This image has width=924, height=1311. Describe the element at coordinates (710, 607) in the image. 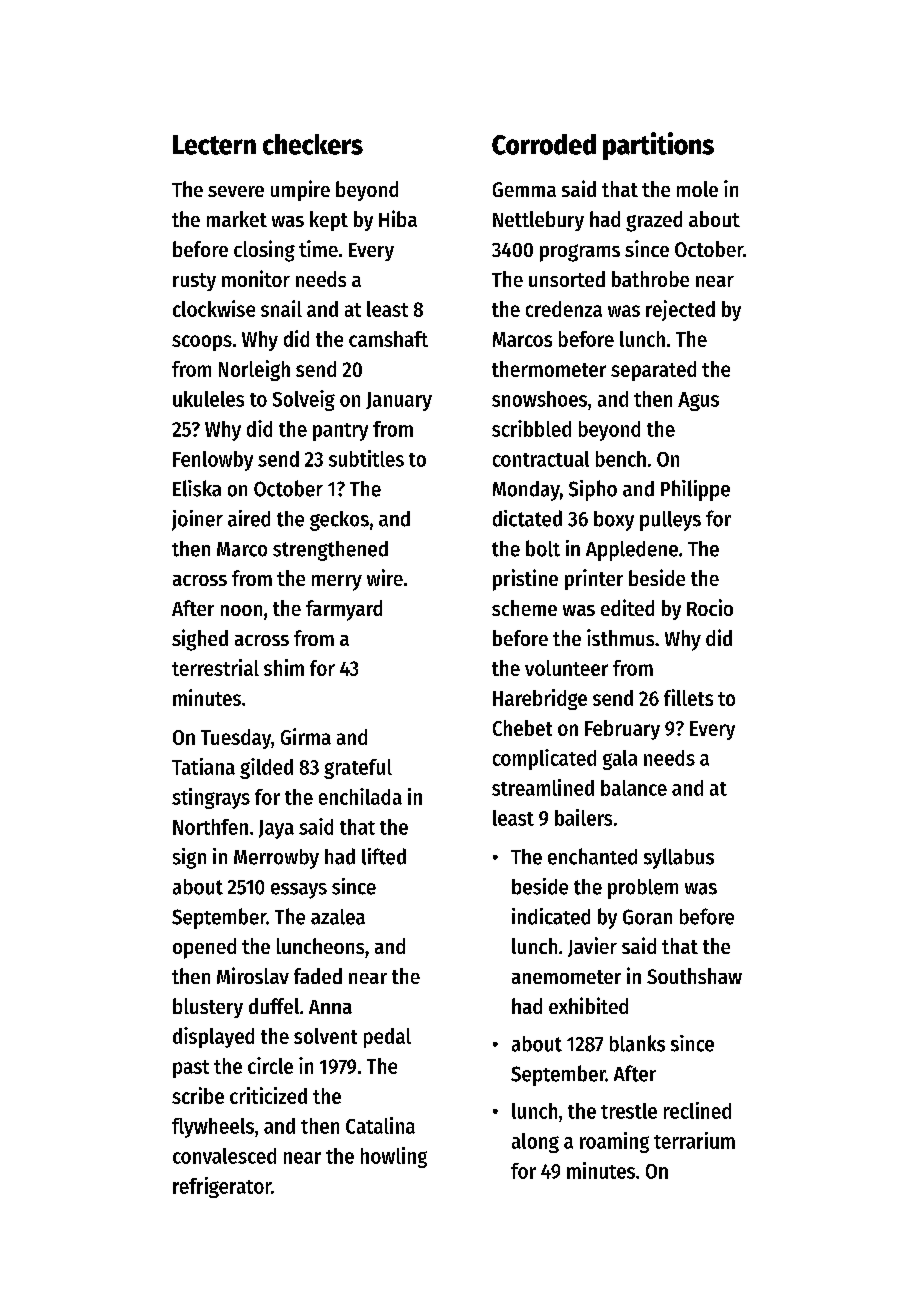

I see `Rocio` at that location.
